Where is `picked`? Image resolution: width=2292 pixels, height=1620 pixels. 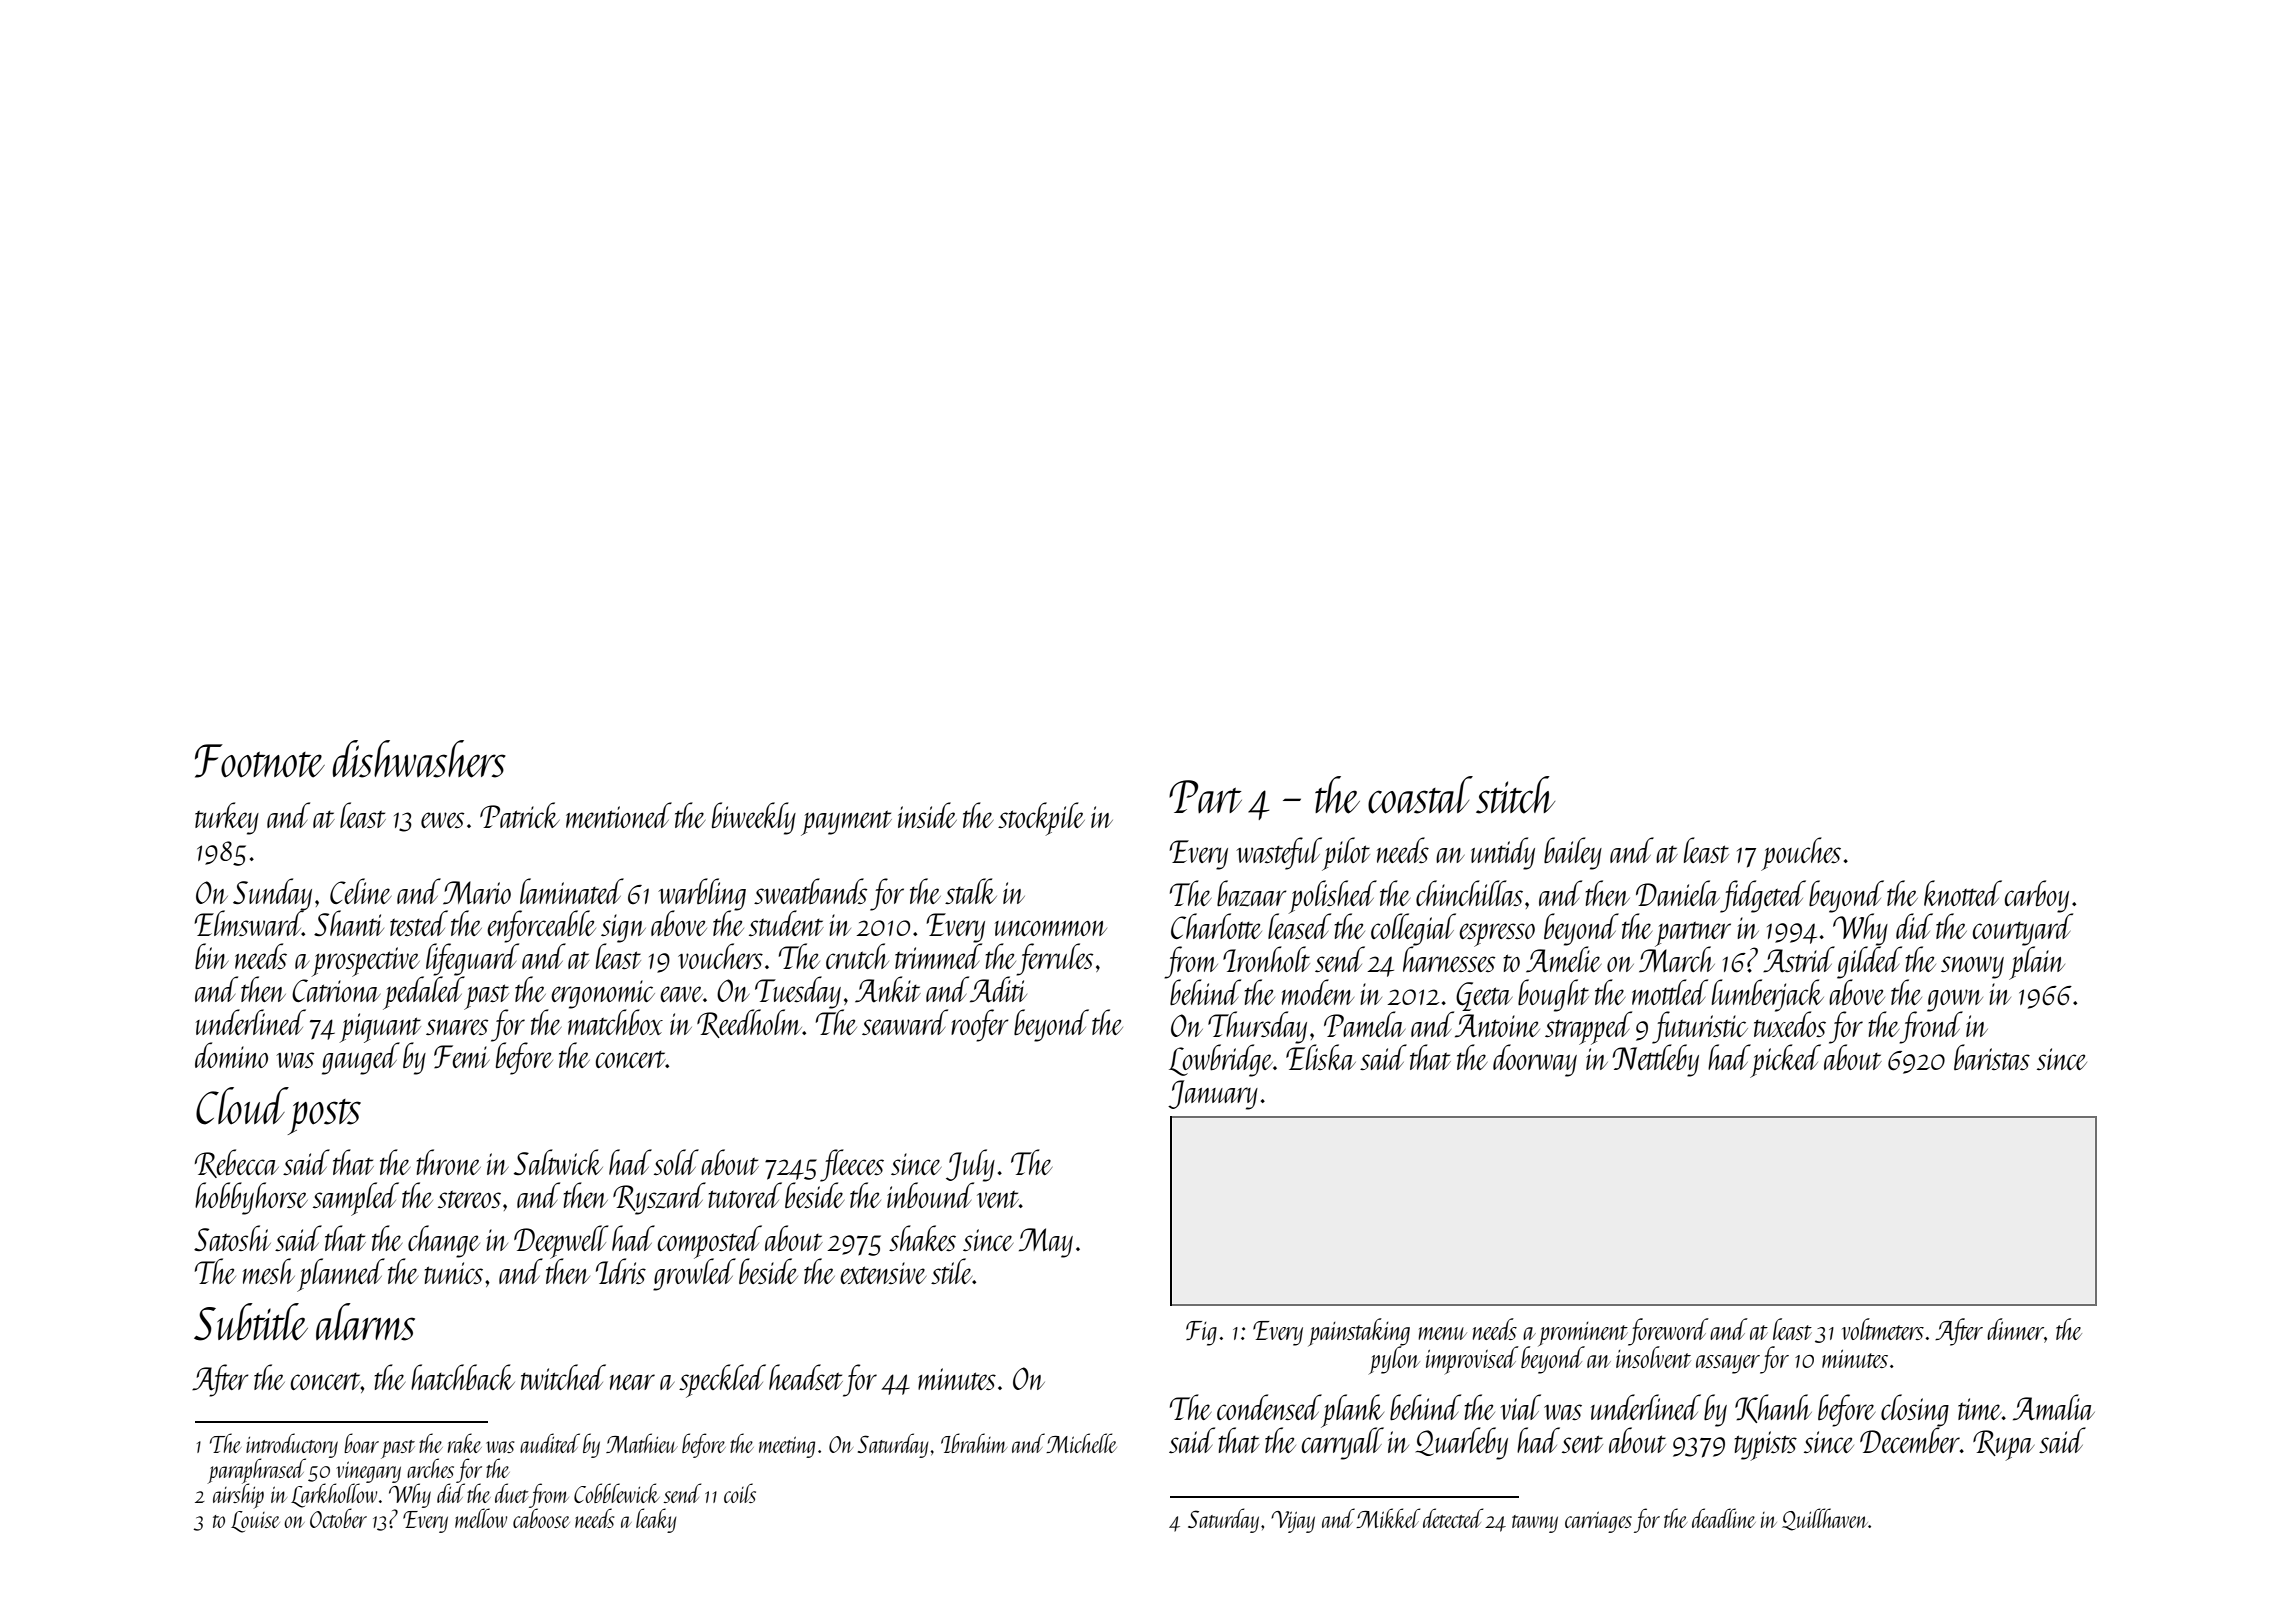
picked is located at coordinates (1786, 1060).
